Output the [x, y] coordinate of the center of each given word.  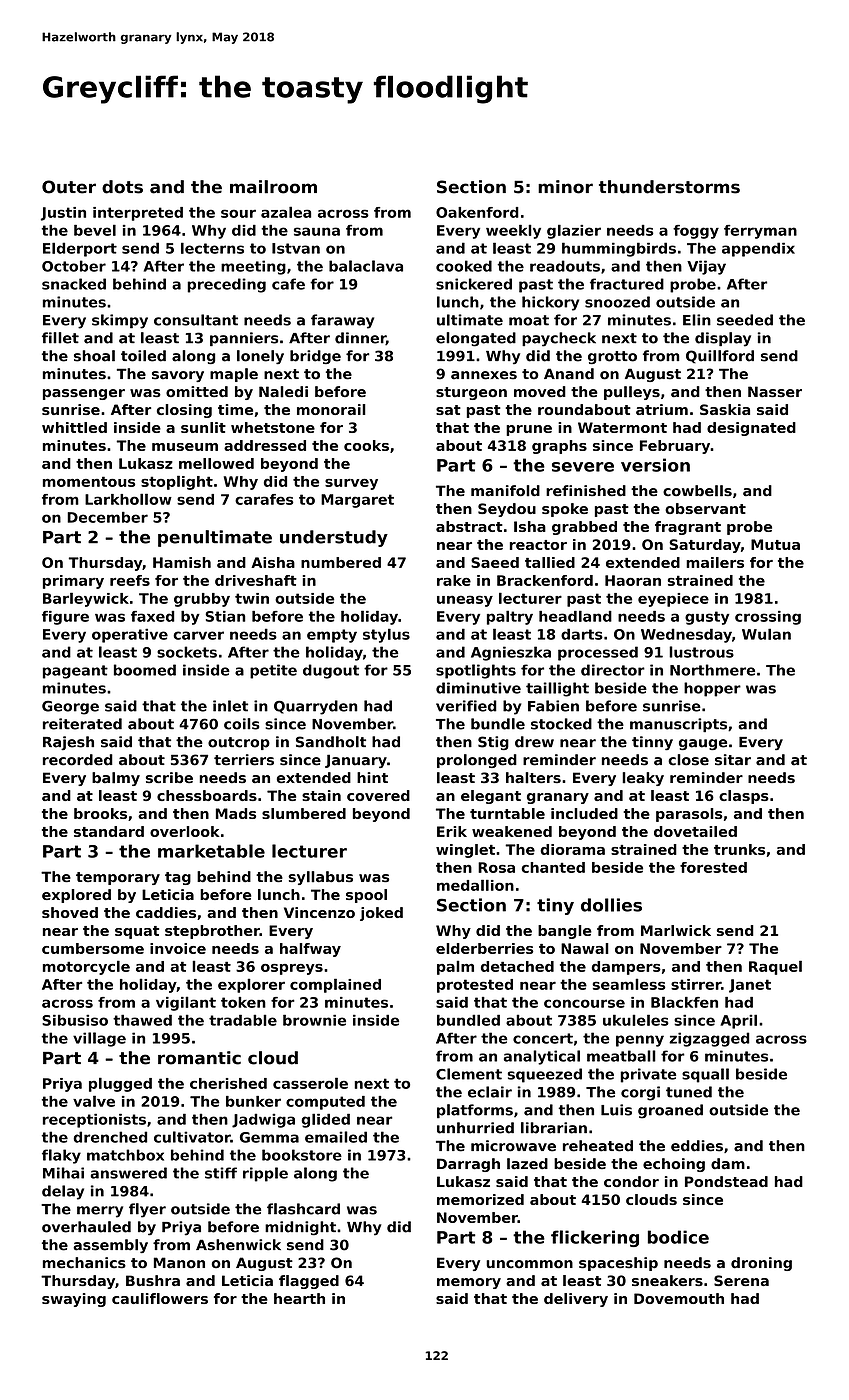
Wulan [766, 634]
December [107, 517]
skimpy [120, 321]
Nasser [775, 391]
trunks [739, 849]
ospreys [292, 969]
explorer [251, 985]
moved [540, 391]
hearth [299, 1298]
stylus [386, 635]
